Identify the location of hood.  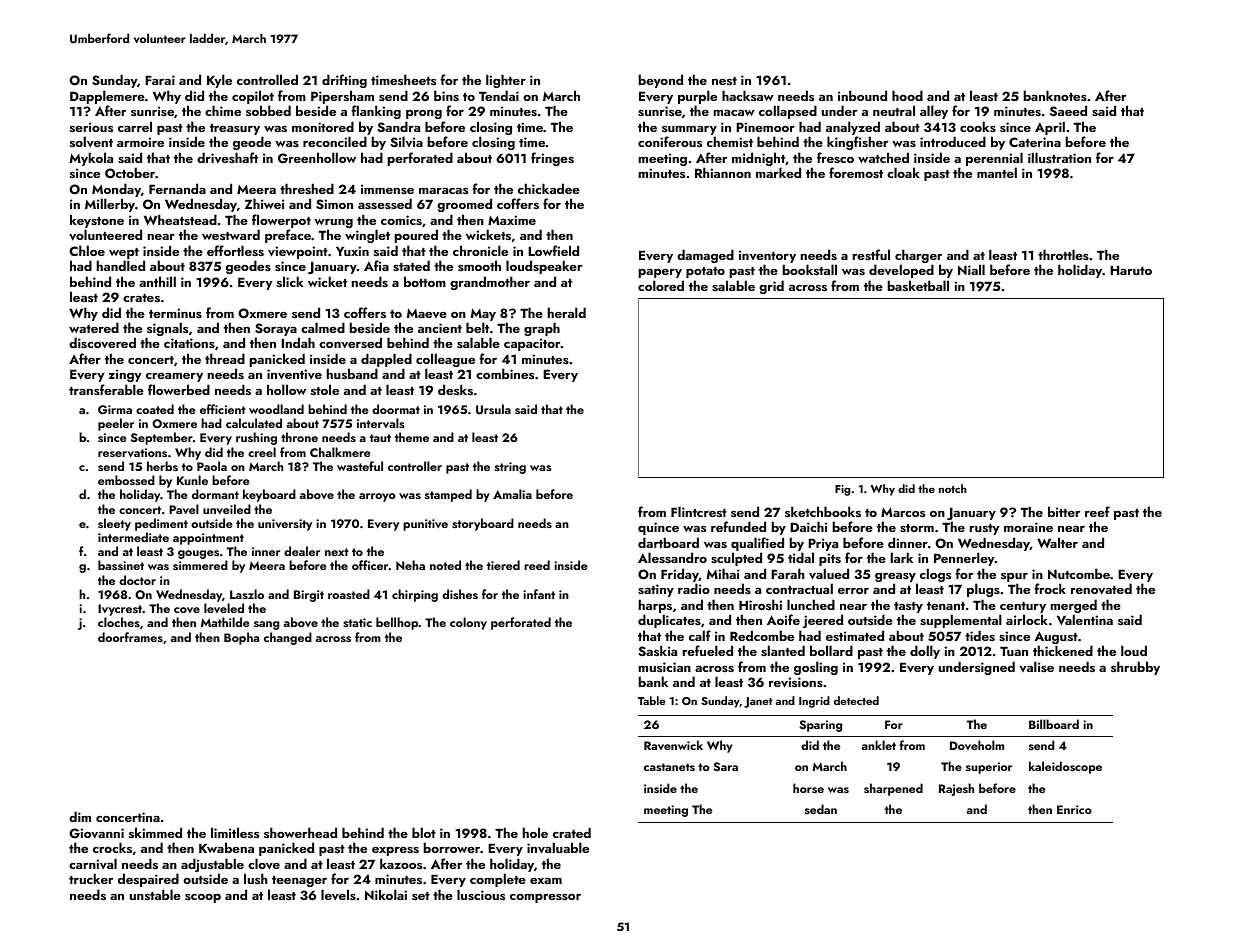
(907, 95).
